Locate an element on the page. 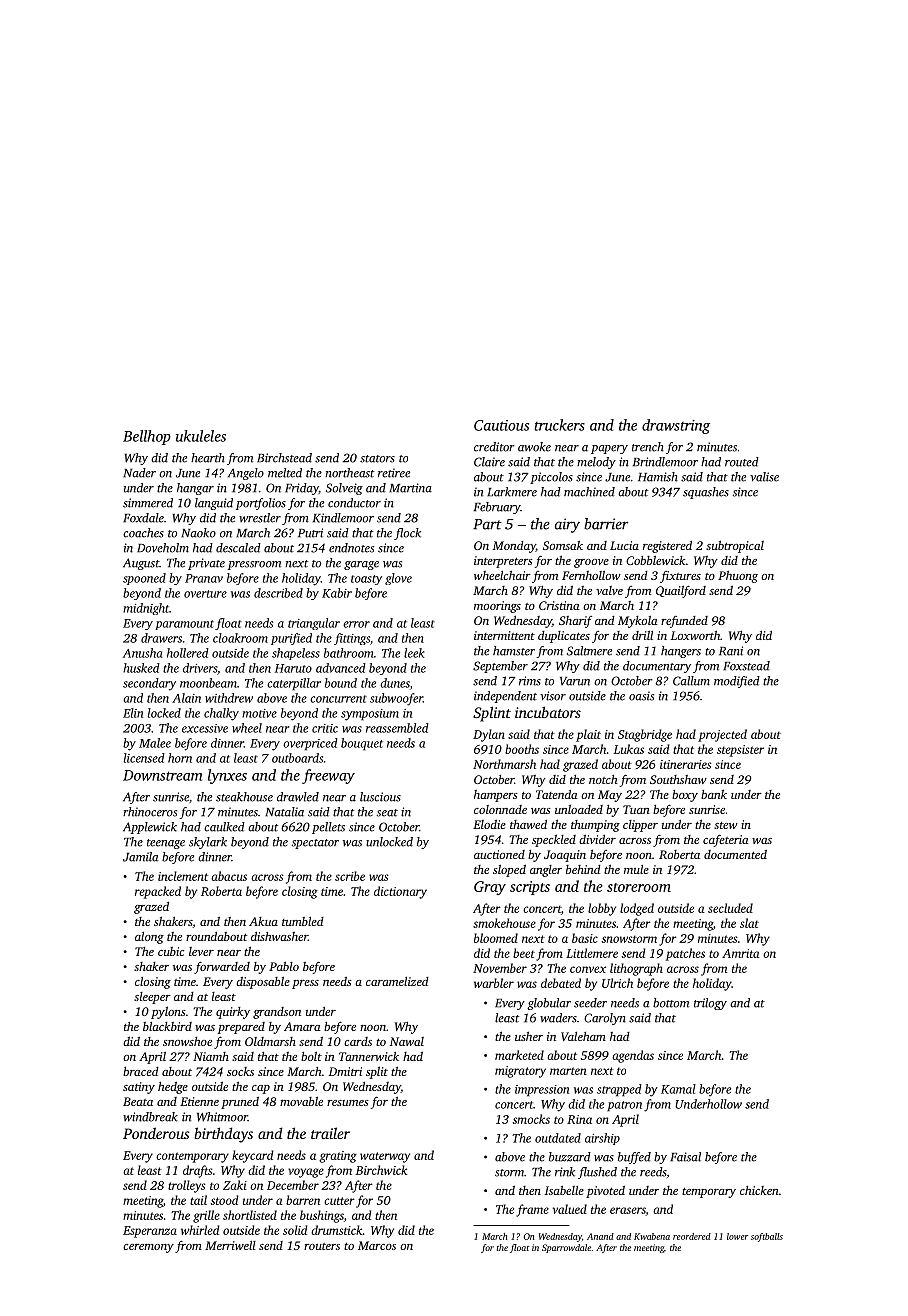 The height and width of the image is (1316, 908). hampers is located at coordinates (496, 796).
